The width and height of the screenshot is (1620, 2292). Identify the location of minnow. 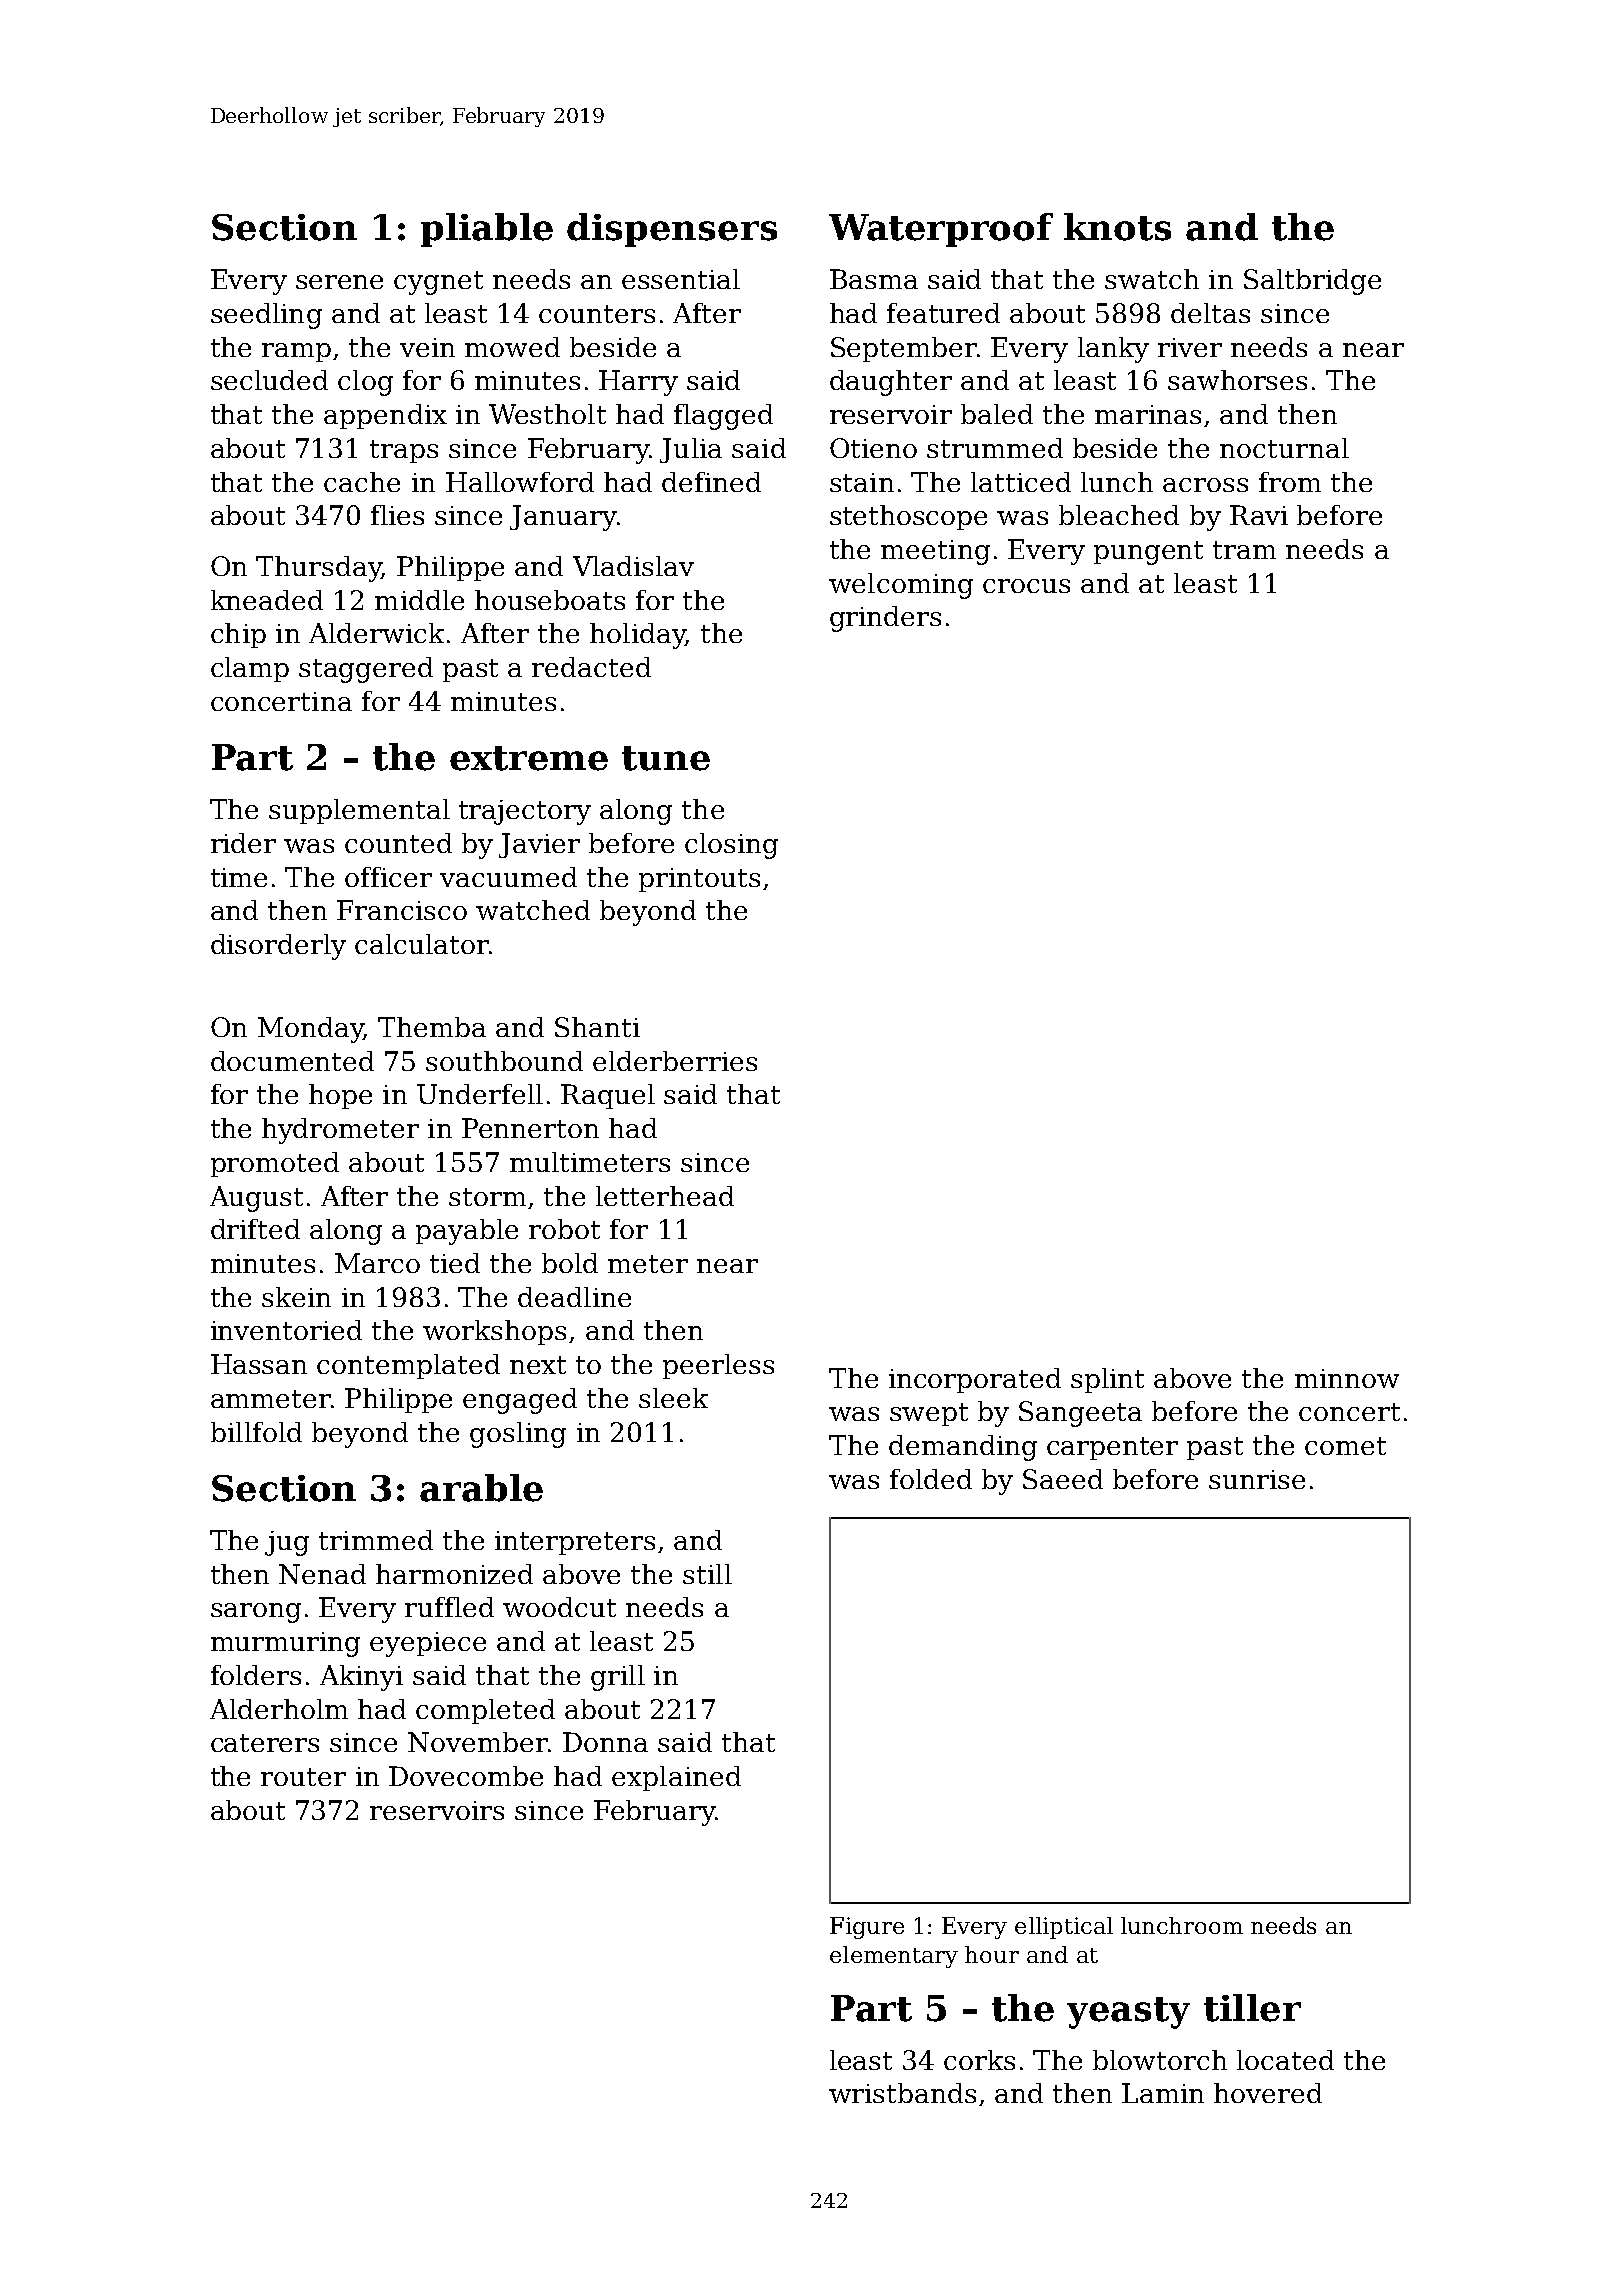
(1347, 1378).
